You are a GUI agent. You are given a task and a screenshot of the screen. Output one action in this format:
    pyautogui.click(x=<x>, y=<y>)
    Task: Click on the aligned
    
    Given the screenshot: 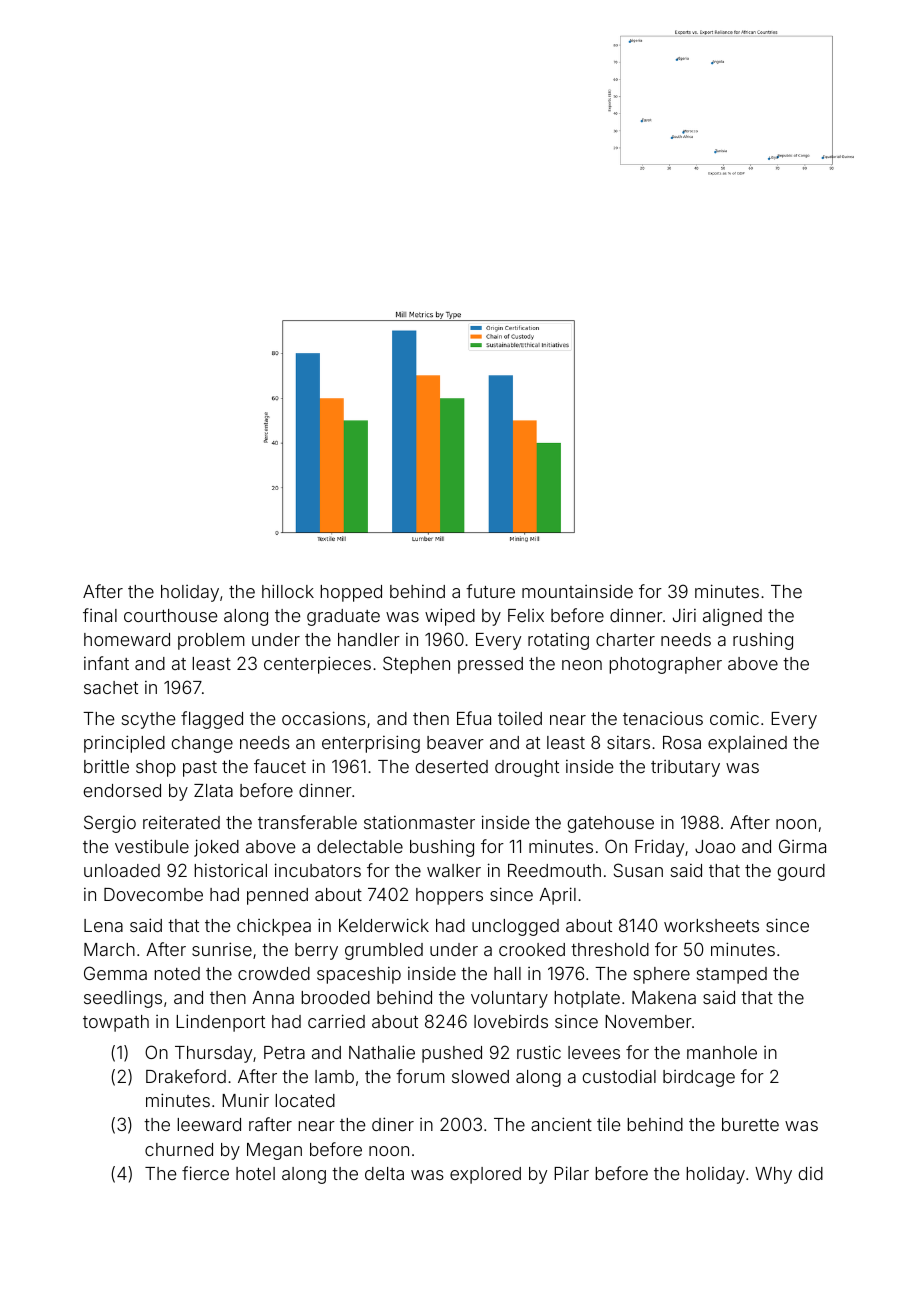 What is the action you would take?
    pyautogui.click(x=732, y=617)
